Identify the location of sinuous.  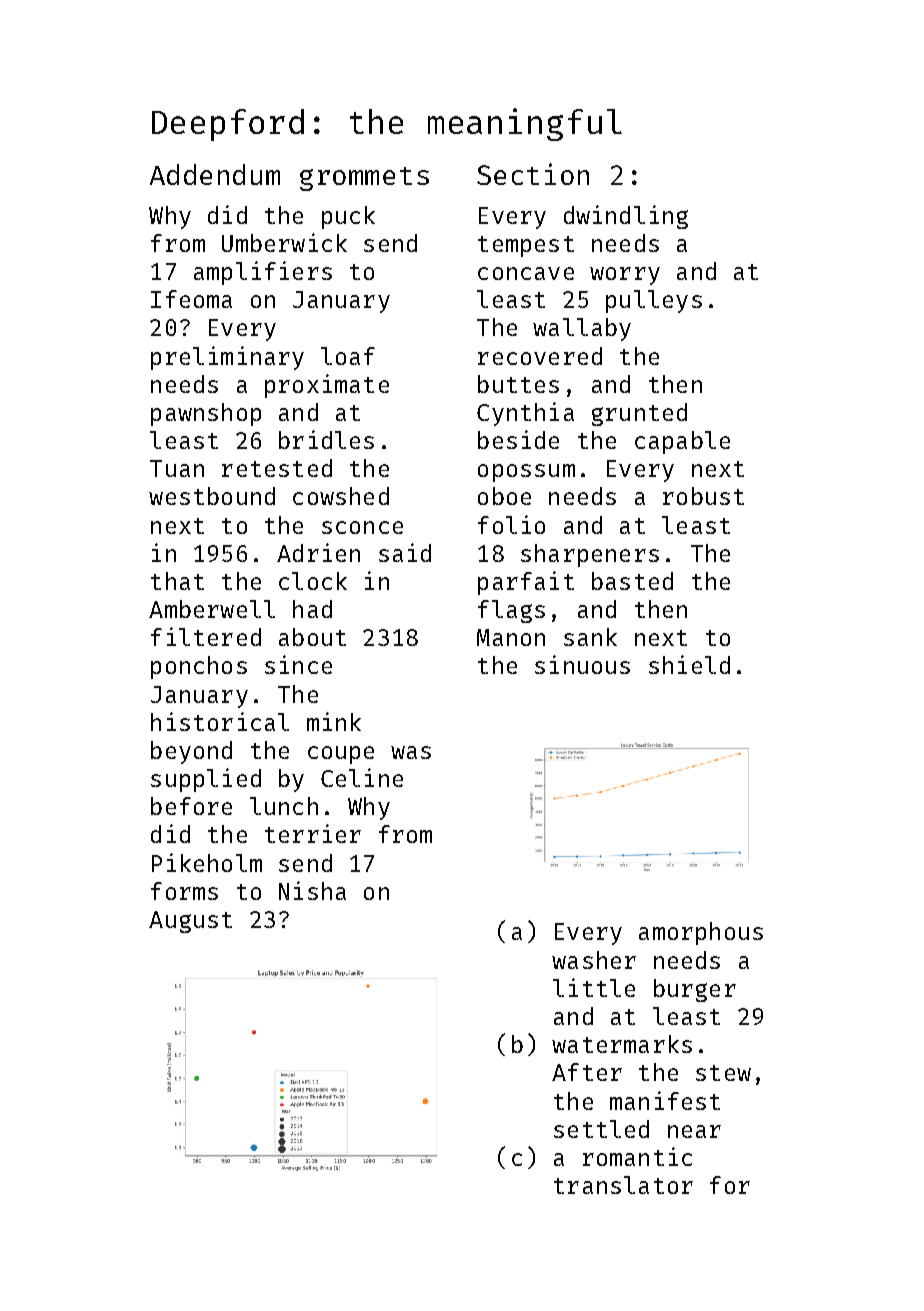
(582, 664).
